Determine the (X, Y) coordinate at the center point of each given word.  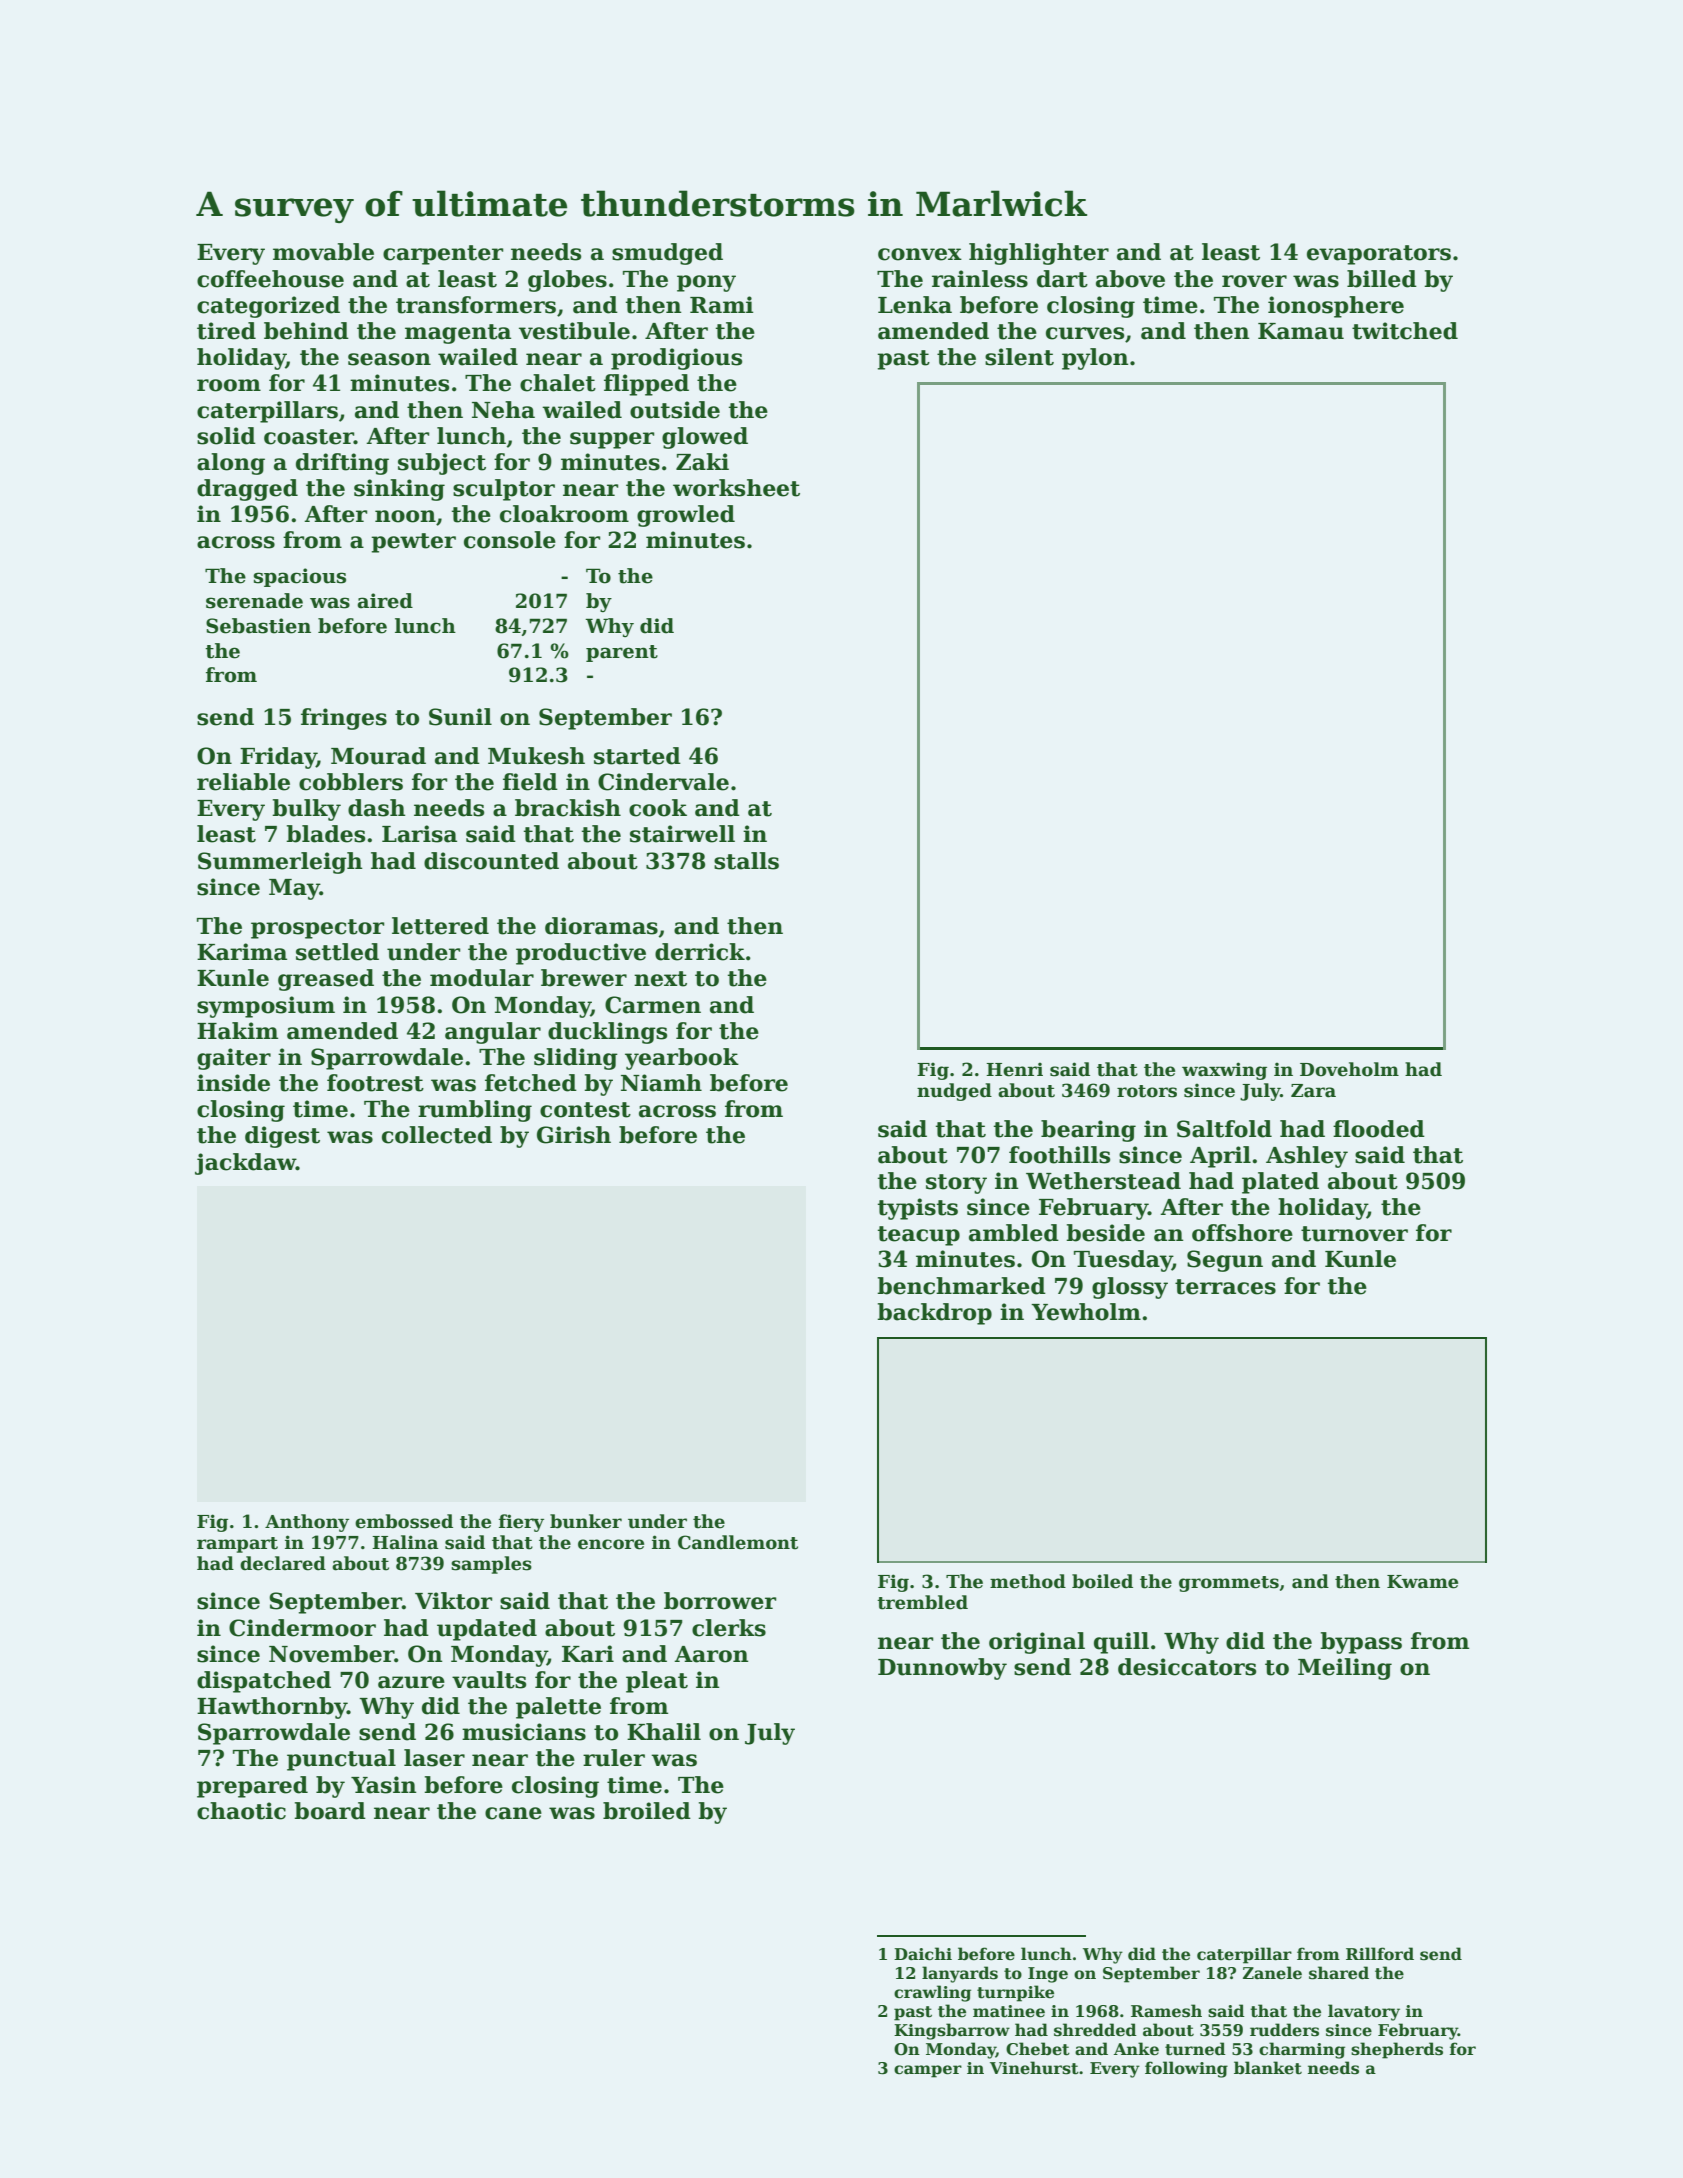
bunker (586, 1521)
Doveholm (1349, 1069)
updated (487, 1630)
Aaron (711, 1654)
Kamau (1301, 331)
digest (282, 1137)
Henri (1014, 1069)
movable (323, 252)
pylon (1095, 359)
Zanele (1272, 1973)
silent (1019, 357)
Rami (722, 305)
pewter (413, 543)
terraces (1225, 1287)
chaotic (241, 1811)
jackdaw (245, 1164)
